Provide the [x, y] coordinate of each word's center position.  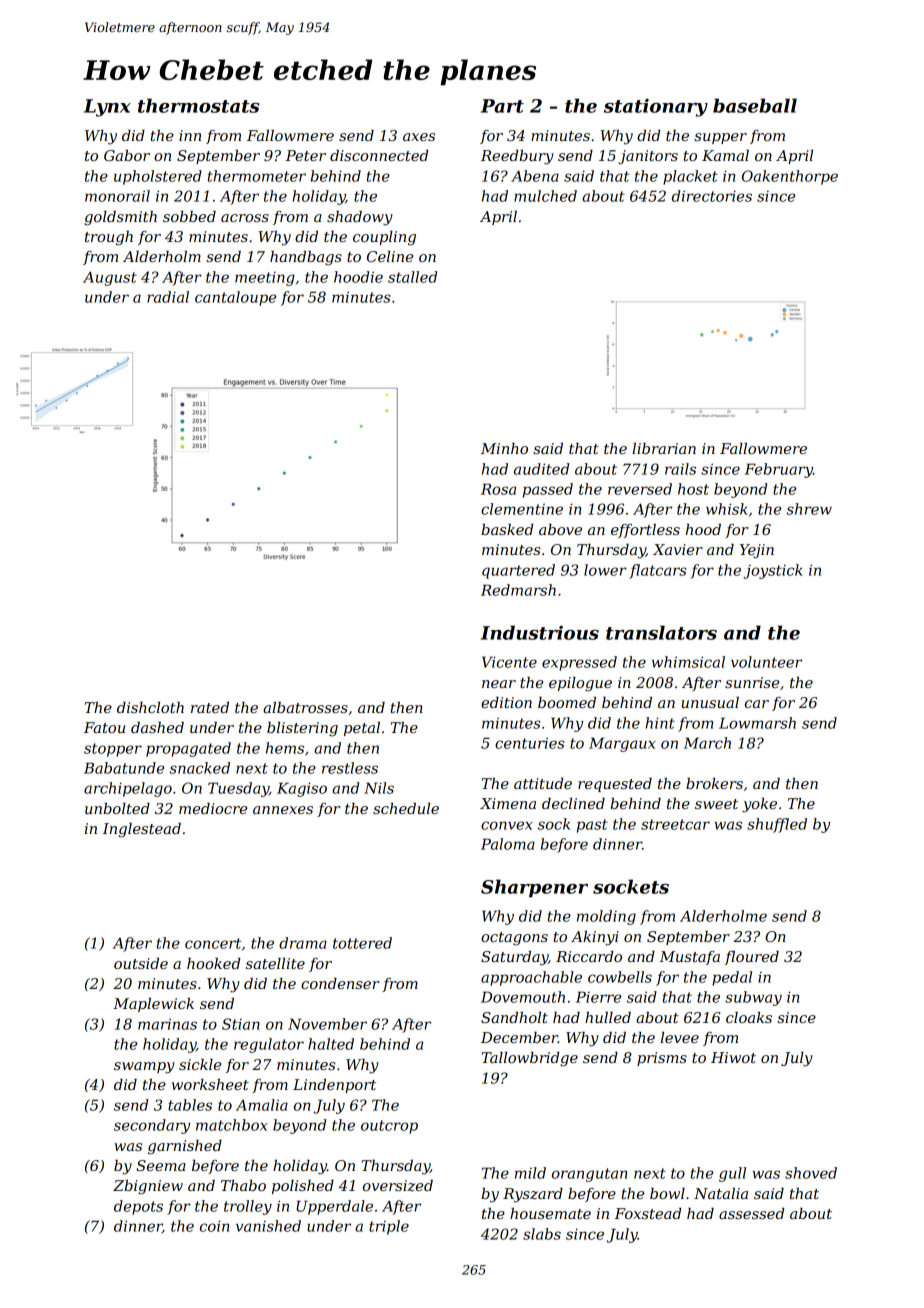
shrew [809, 509]
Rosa [498, 489]
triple [389, 1227]
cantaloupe [235, 298]
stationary [656, 108]
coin [214, 1226]
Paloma [508, 844]
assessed [751, 1213]
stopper [113, 750]
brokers [714, 783]
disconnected [379, 155]
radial [168, 297]
